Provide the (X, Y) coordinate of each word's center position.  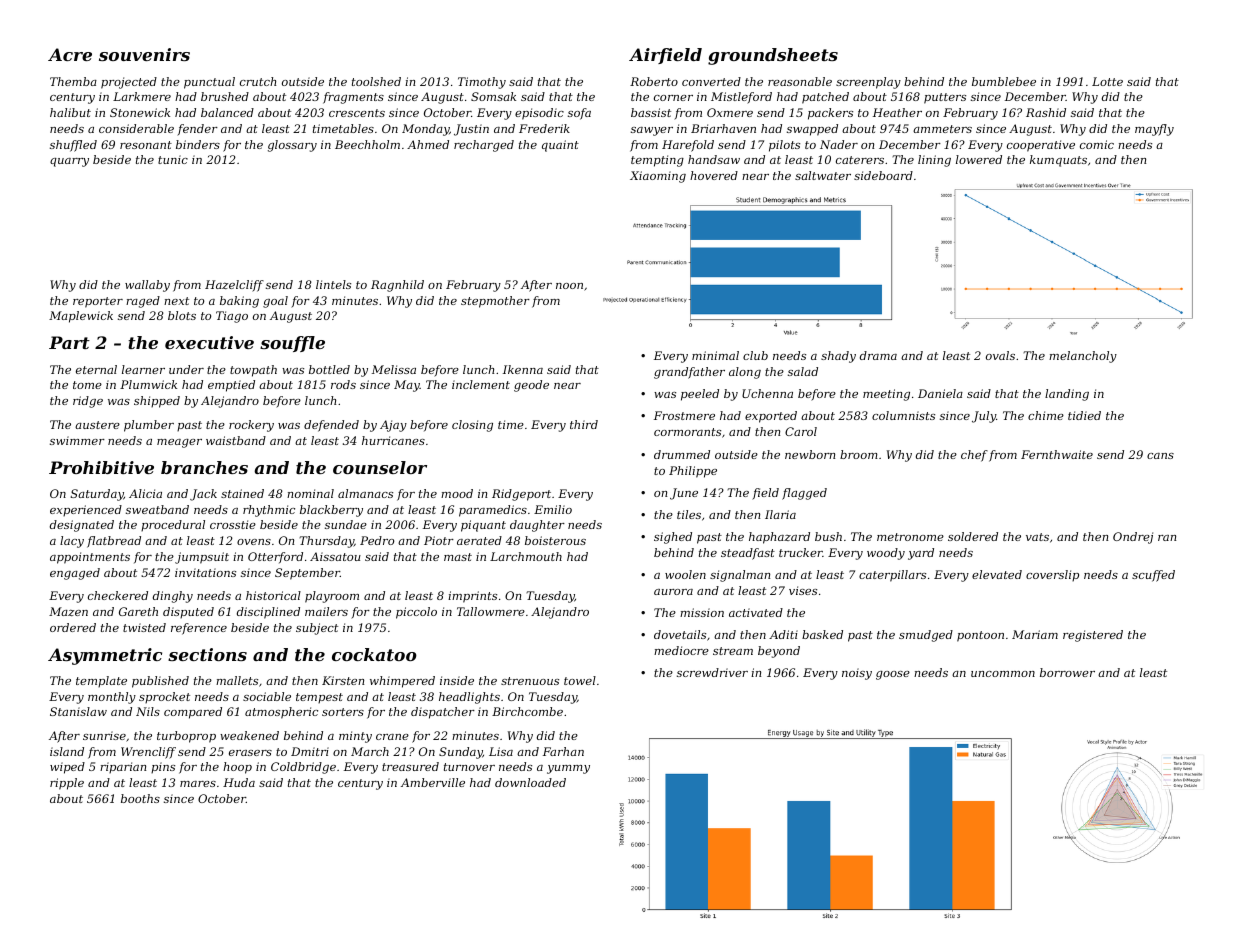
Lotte (1107, 81)
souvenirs (144, 54)
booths (140, 798)
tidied (1084, 415)
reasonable (800, 81)
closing (472, 426)
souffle (292, 344)
